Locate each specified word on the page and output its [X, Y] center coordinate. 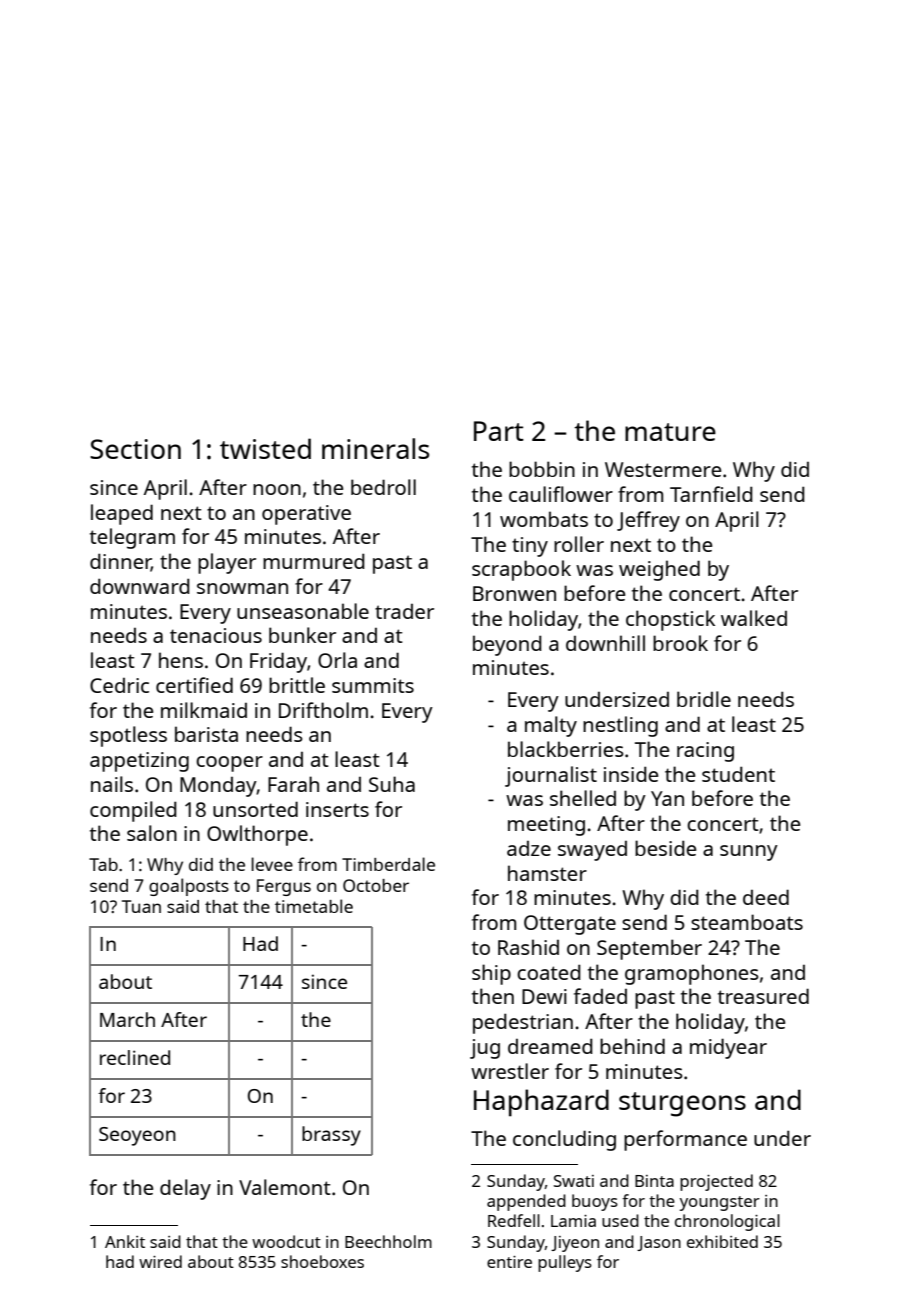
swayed [592, 851]
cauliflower [561, 494]
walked [754, 618]
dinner [120, 562]
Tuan [141, 906]
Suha [392, 784]
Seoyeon [137, 1136]
